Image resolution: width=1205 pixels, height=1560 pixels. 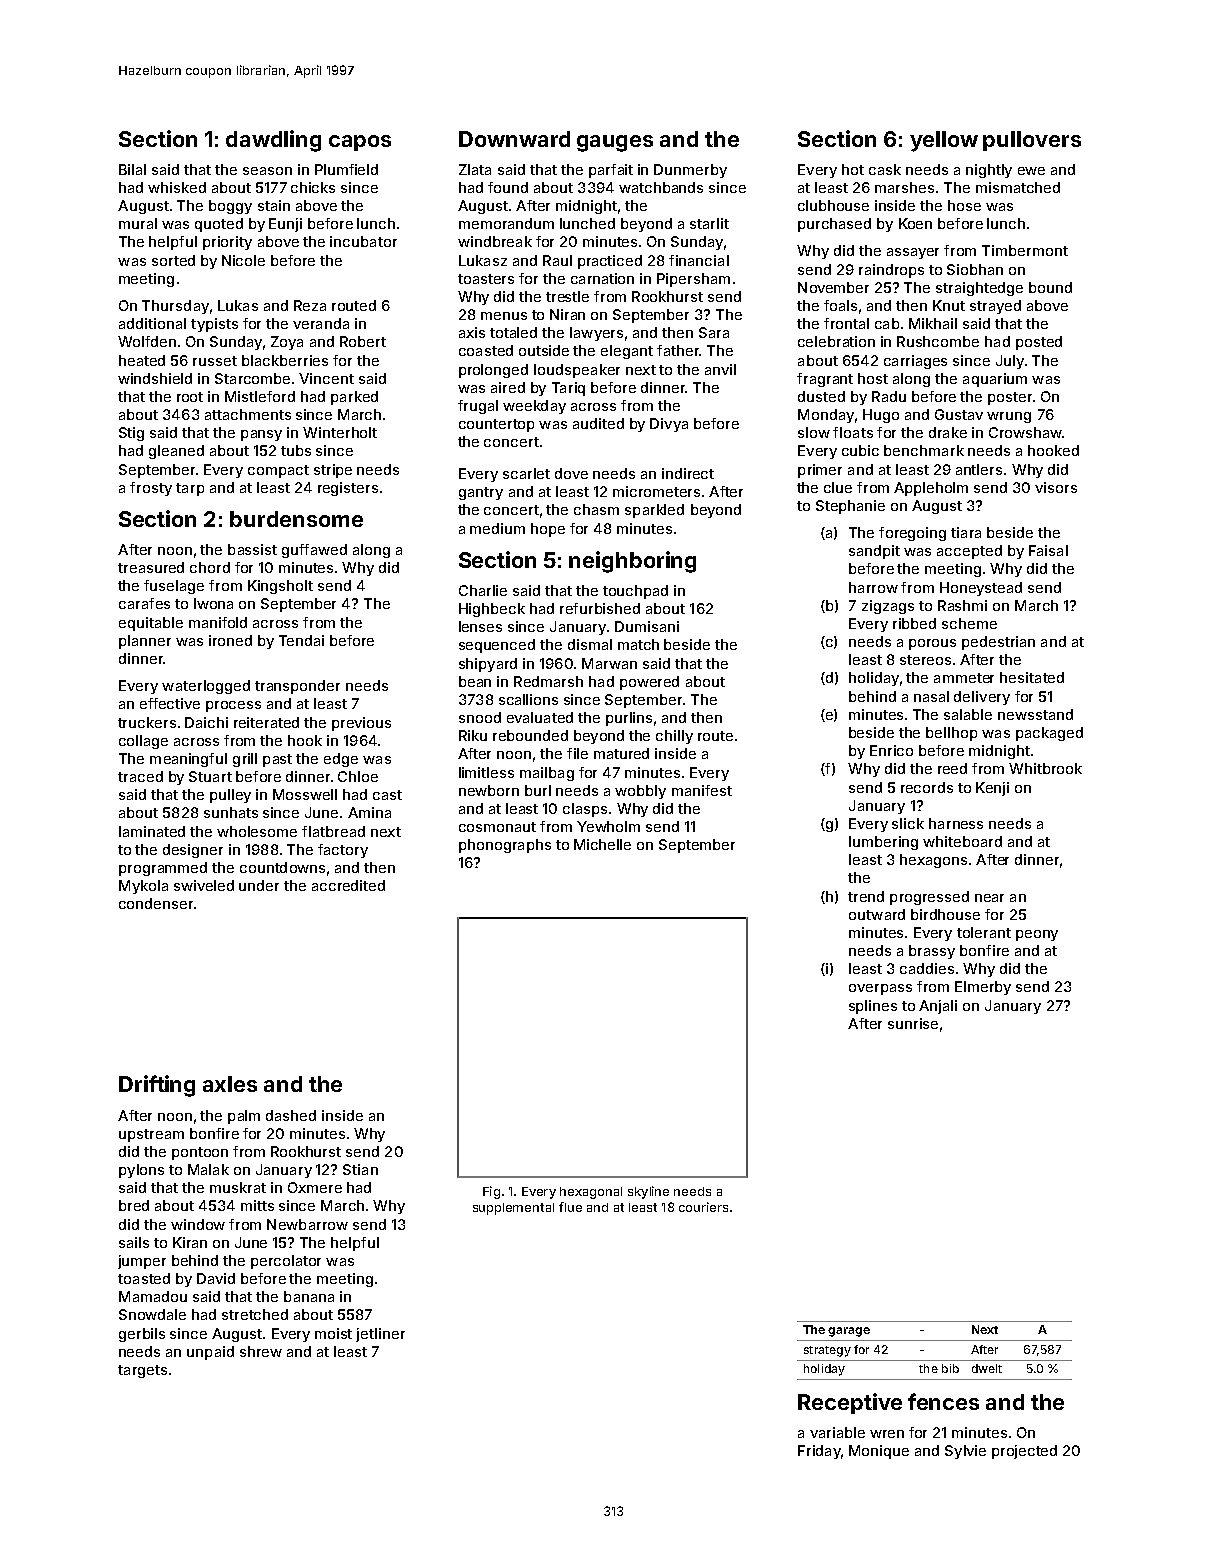 What do you see at coordinates (132, 169) in the document?
I see `Bilal` at bounding box center [132, 169].
